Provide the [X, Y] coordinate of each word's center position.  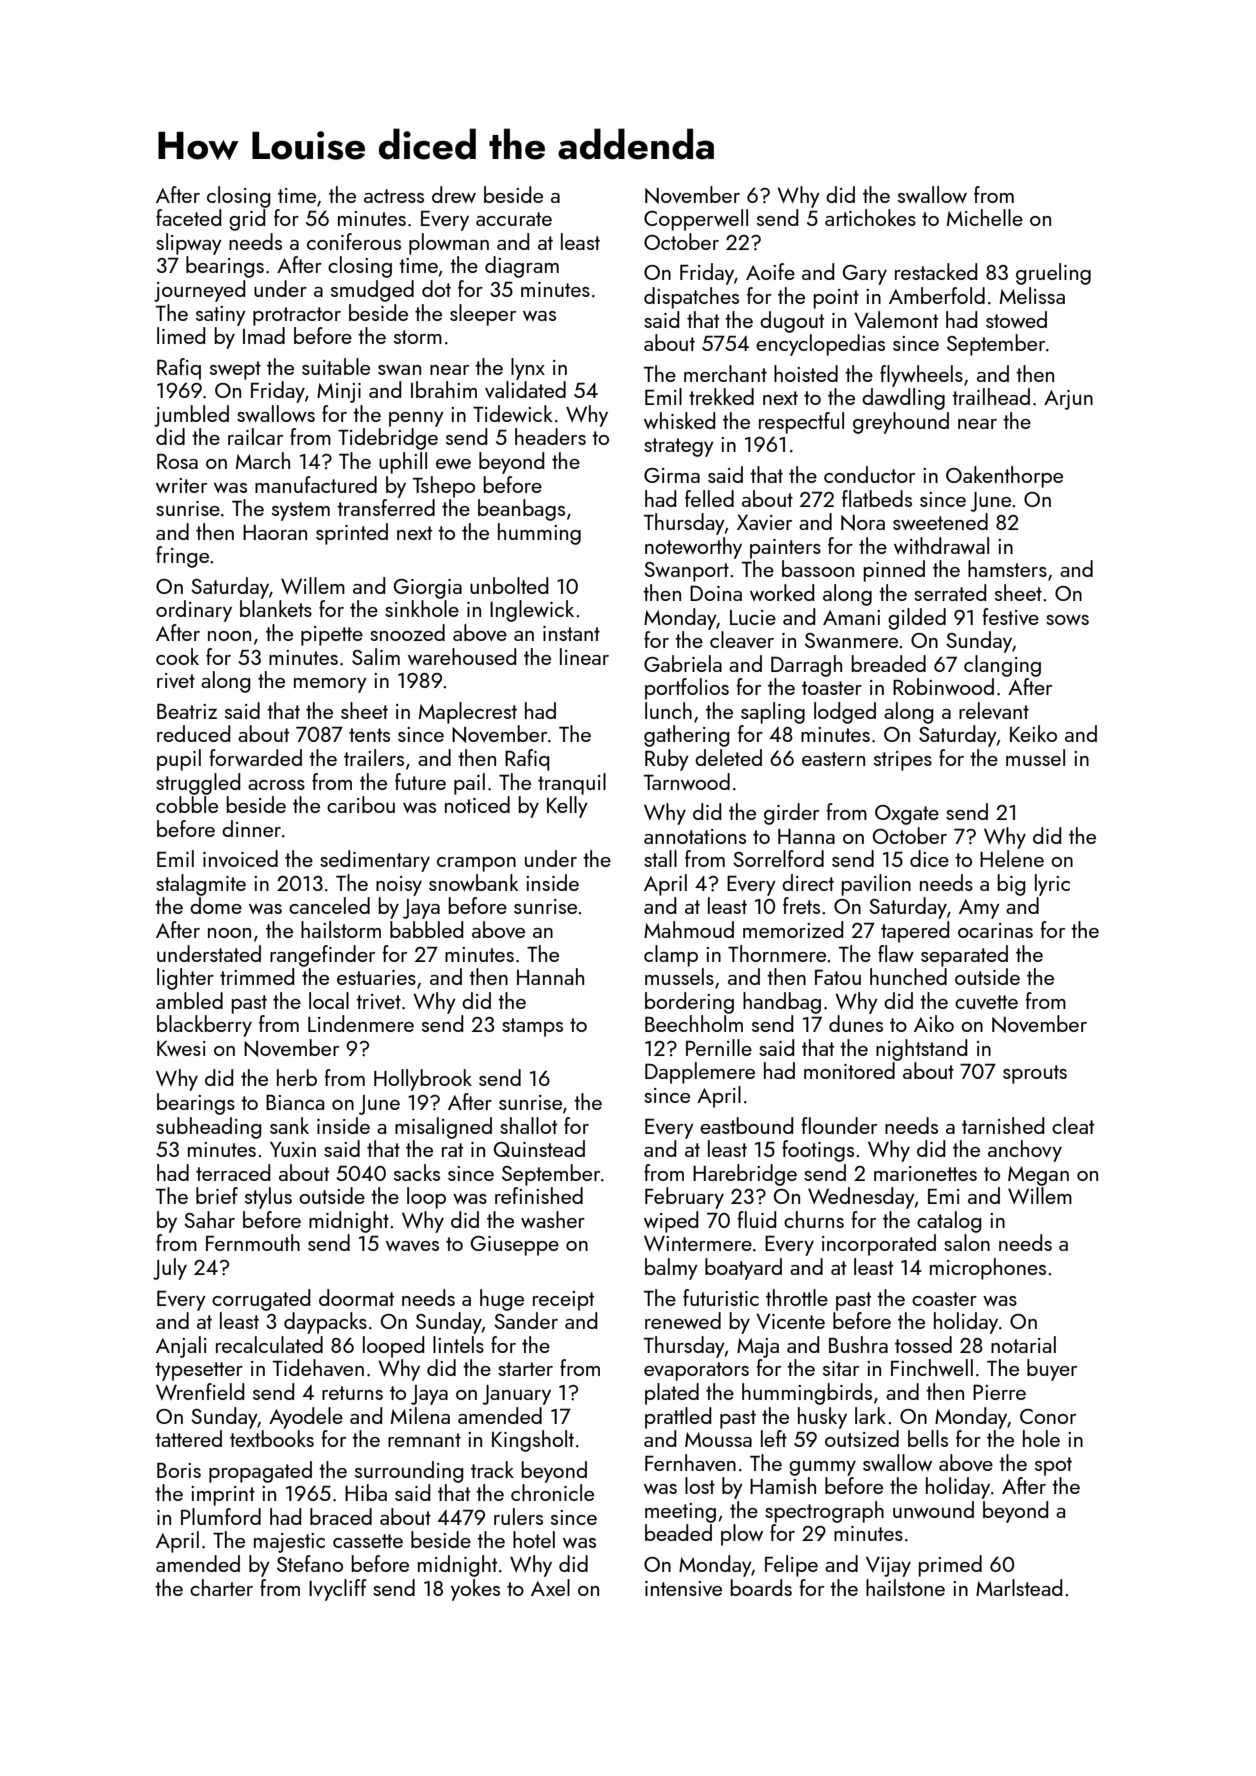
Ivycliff [338, 1590]
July [170, 1269]
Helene [1012, 858]
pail [469, 784]
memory [330, 685]
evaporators [696, 1371]
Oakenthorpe [1004, 477]
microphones [988, 1269]
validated [525, 389]
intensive [683, 1588]
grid [247, 220]
